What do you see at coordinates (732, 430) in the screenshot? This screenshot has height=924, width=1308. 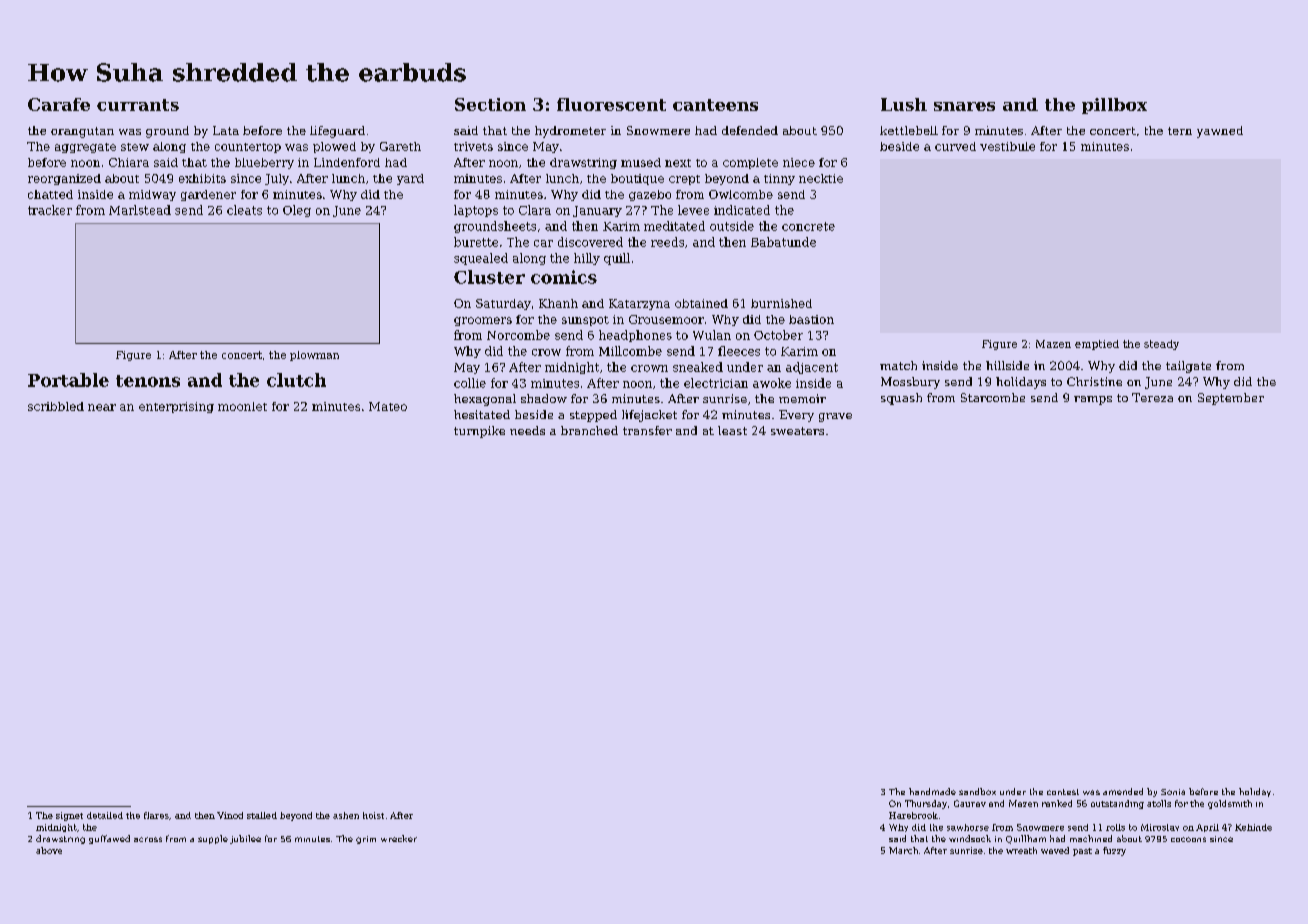 I see `least` at bounding box center [732, 430].
